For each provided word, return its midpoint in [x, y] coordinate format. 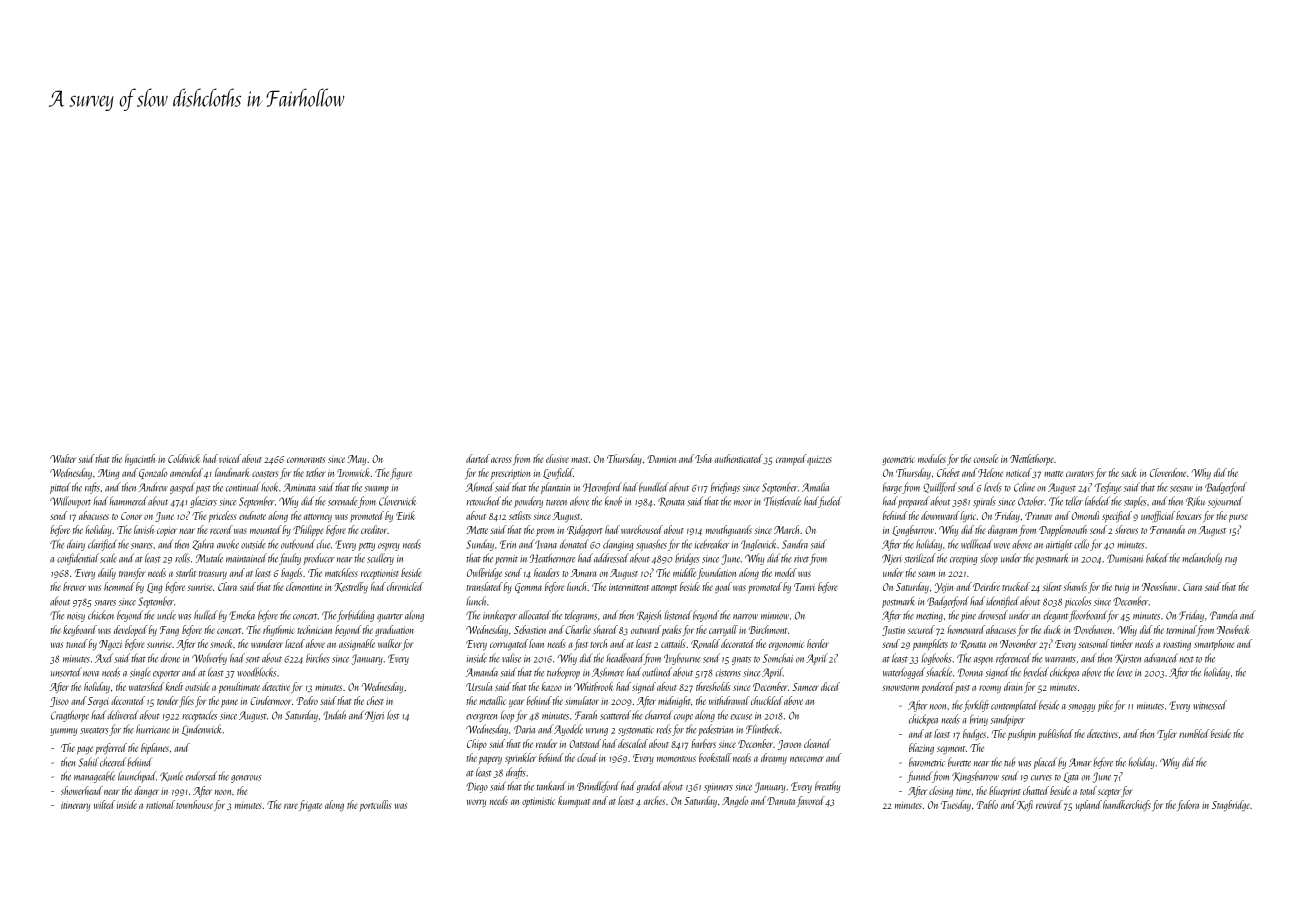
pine [968, 617]
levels [993, 487]
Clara [227, 586]
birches [318, 658]
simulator [582, 700]
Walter [63, 458]
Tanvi [804, 587]
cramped [791, 459]
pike [1105, 706]
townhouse [194, 804]
